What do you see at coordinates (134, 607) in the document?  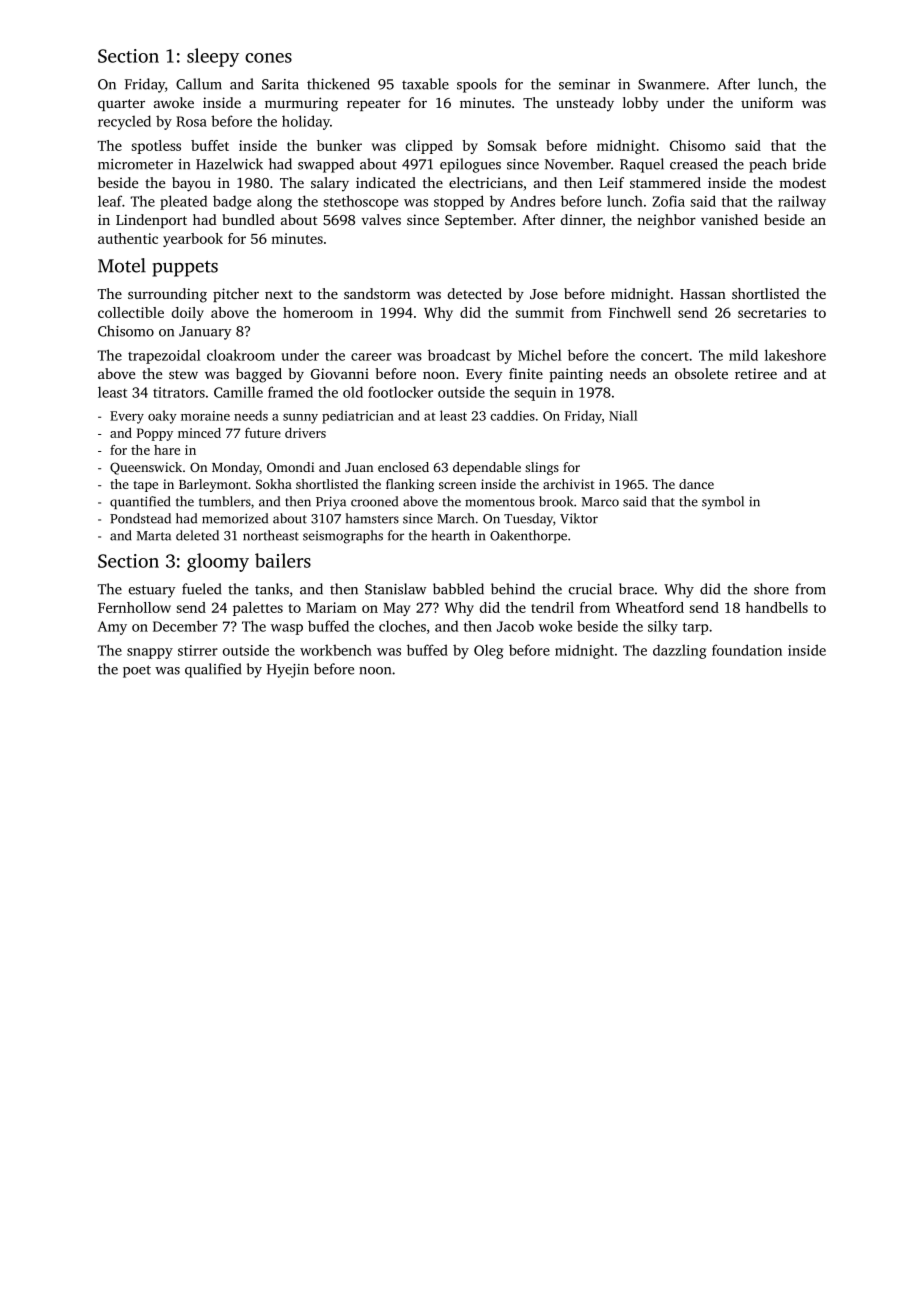 I see `Fernhollow` at bounding box center [134, 607].
